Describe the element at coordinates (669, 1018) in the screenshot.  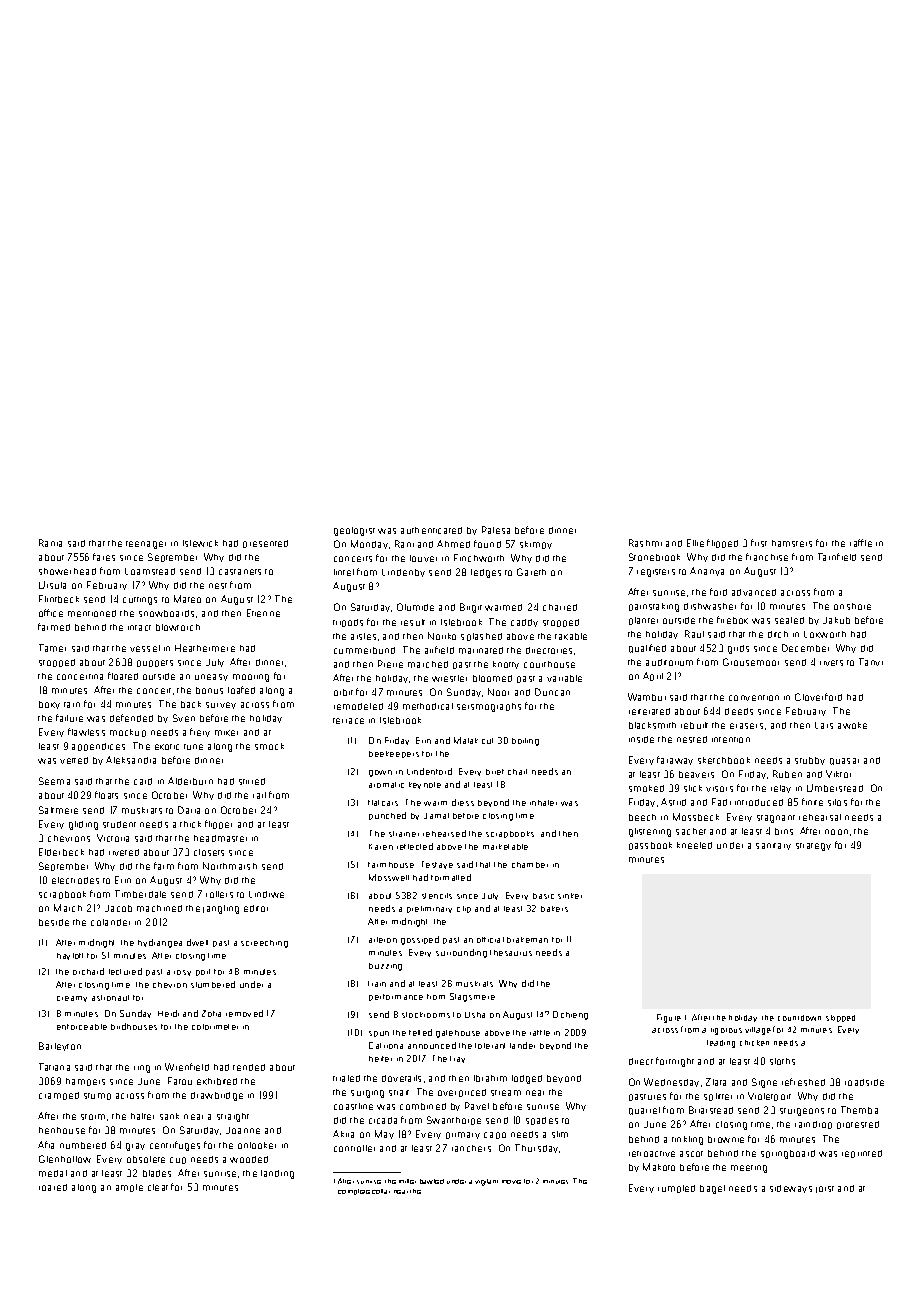
I see `Figure` at that location.
